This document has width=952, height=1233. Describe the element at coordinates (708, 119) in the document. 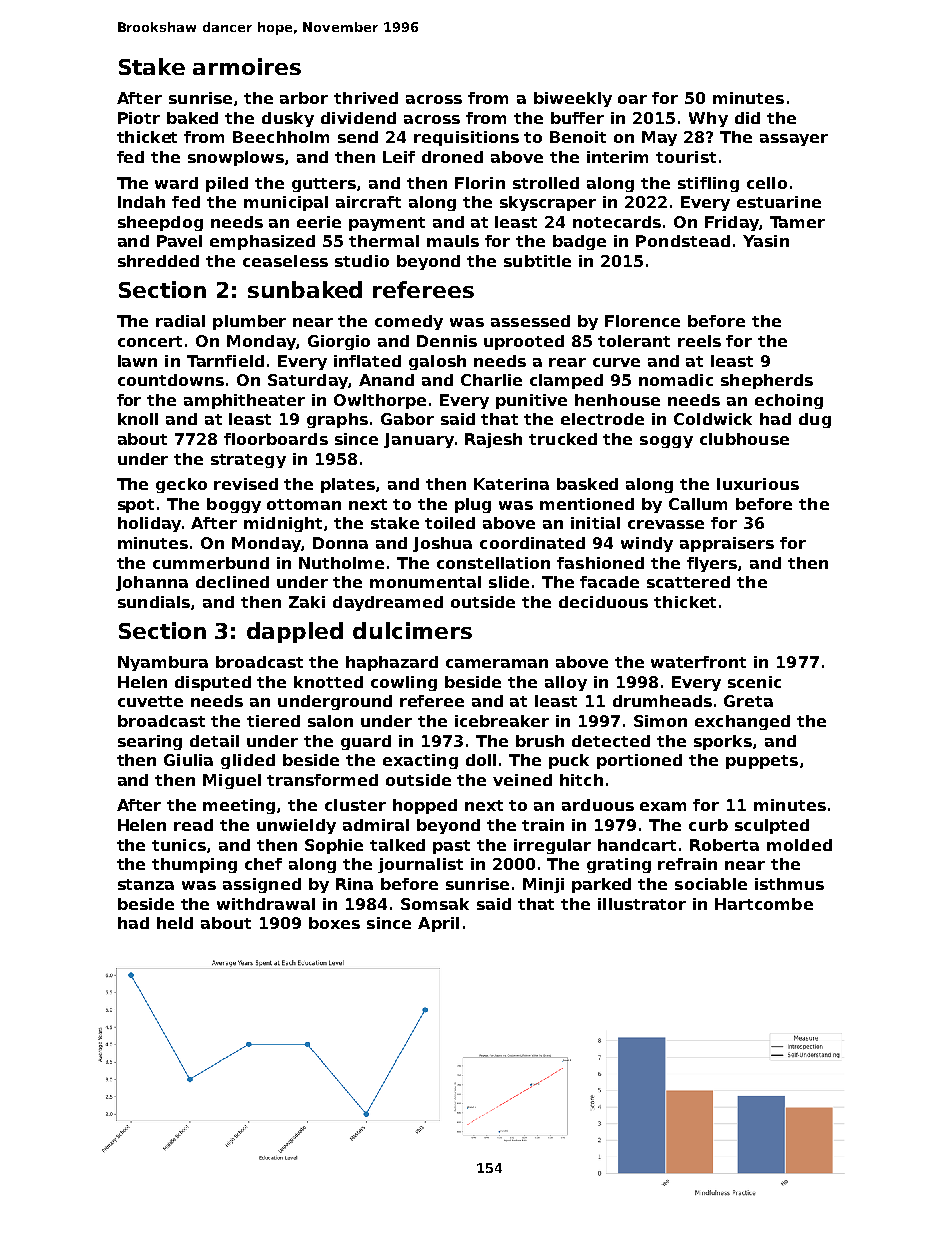

I see `Why` at that location.
